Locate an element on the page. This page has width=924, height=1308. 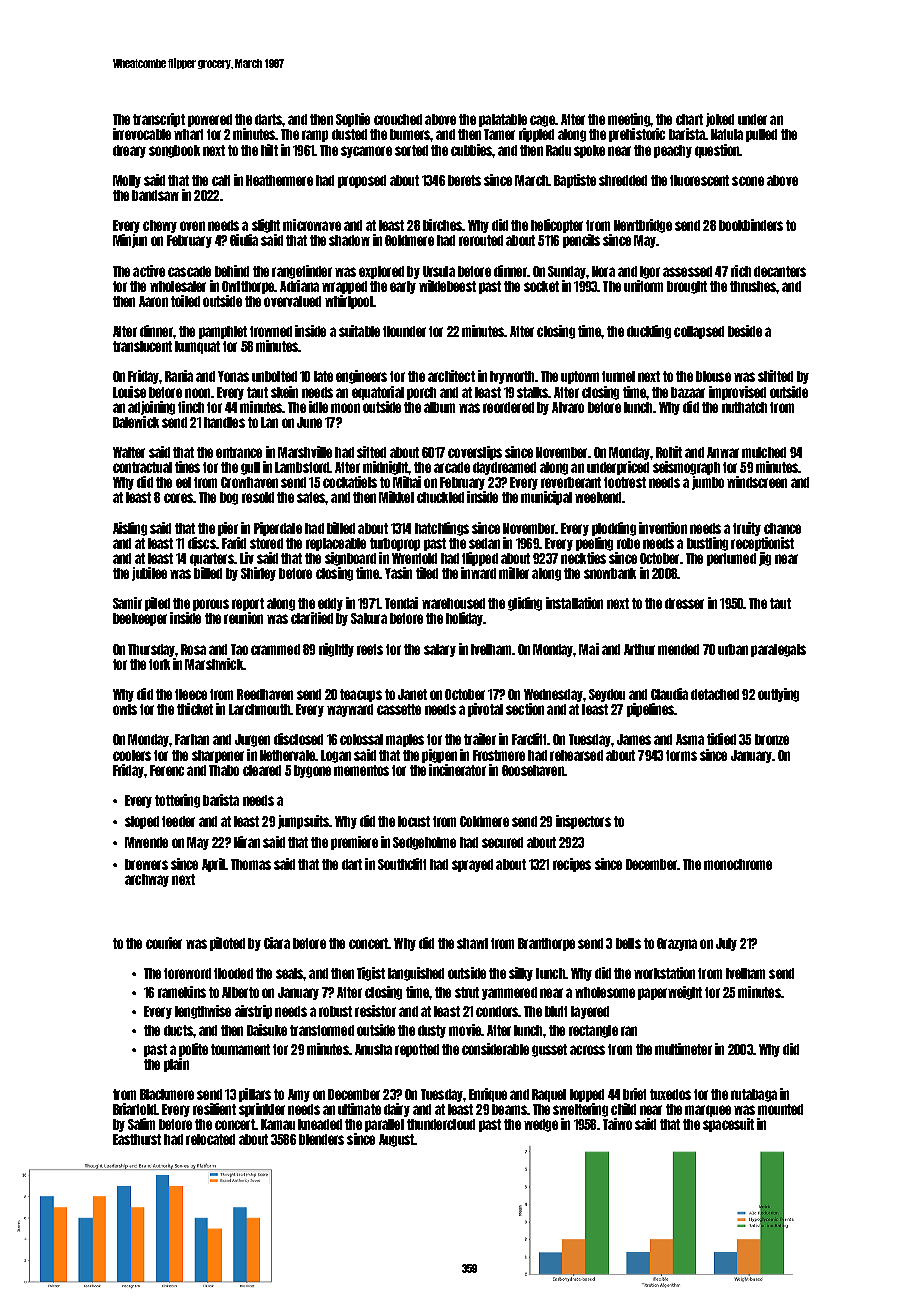
Alvaro is located at coordinates (568, 407).
